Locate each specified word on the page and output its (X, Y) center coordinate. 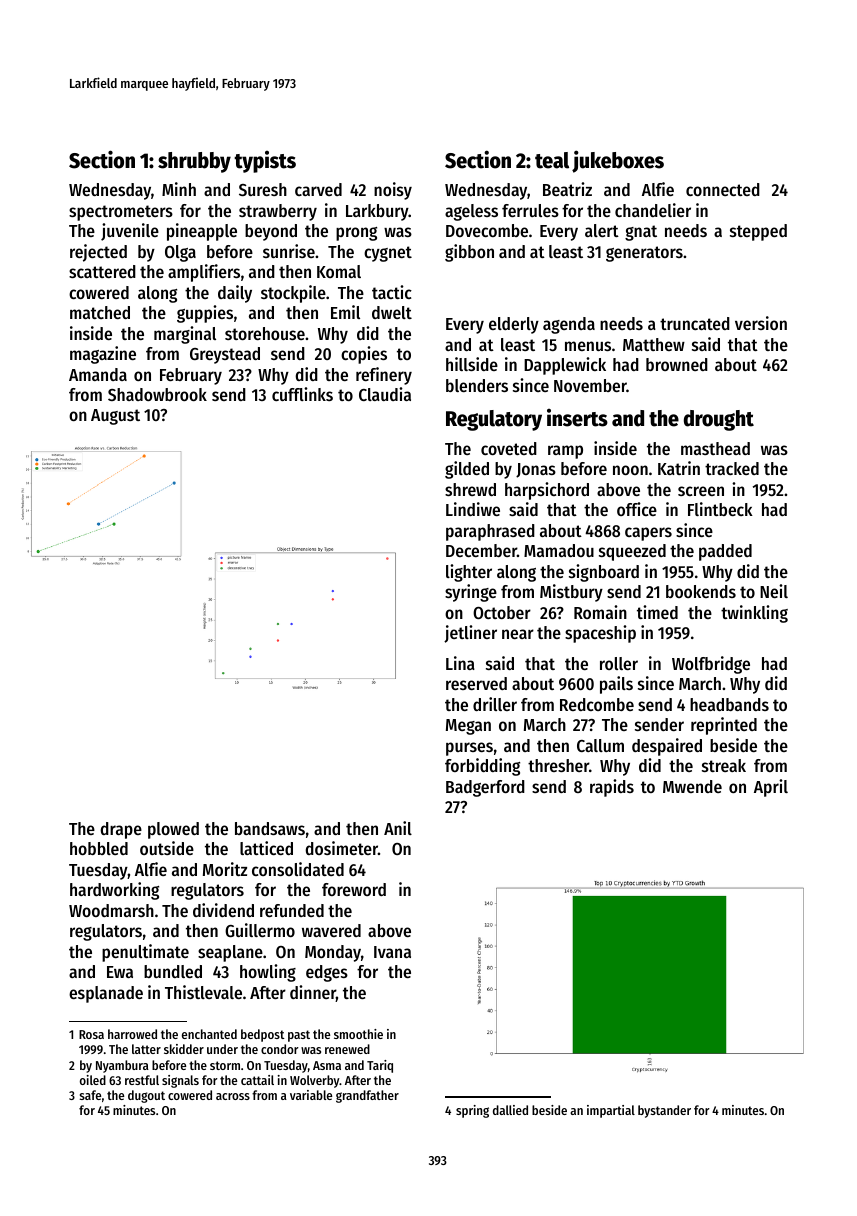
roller (619, 663)
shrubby (194, 162)
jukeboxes (618, 161)
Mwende (692, 786)
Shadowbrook (157, 394)
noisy (393, 191)
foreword (354, 889)
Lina (460, 663)
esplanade (106, 994)
